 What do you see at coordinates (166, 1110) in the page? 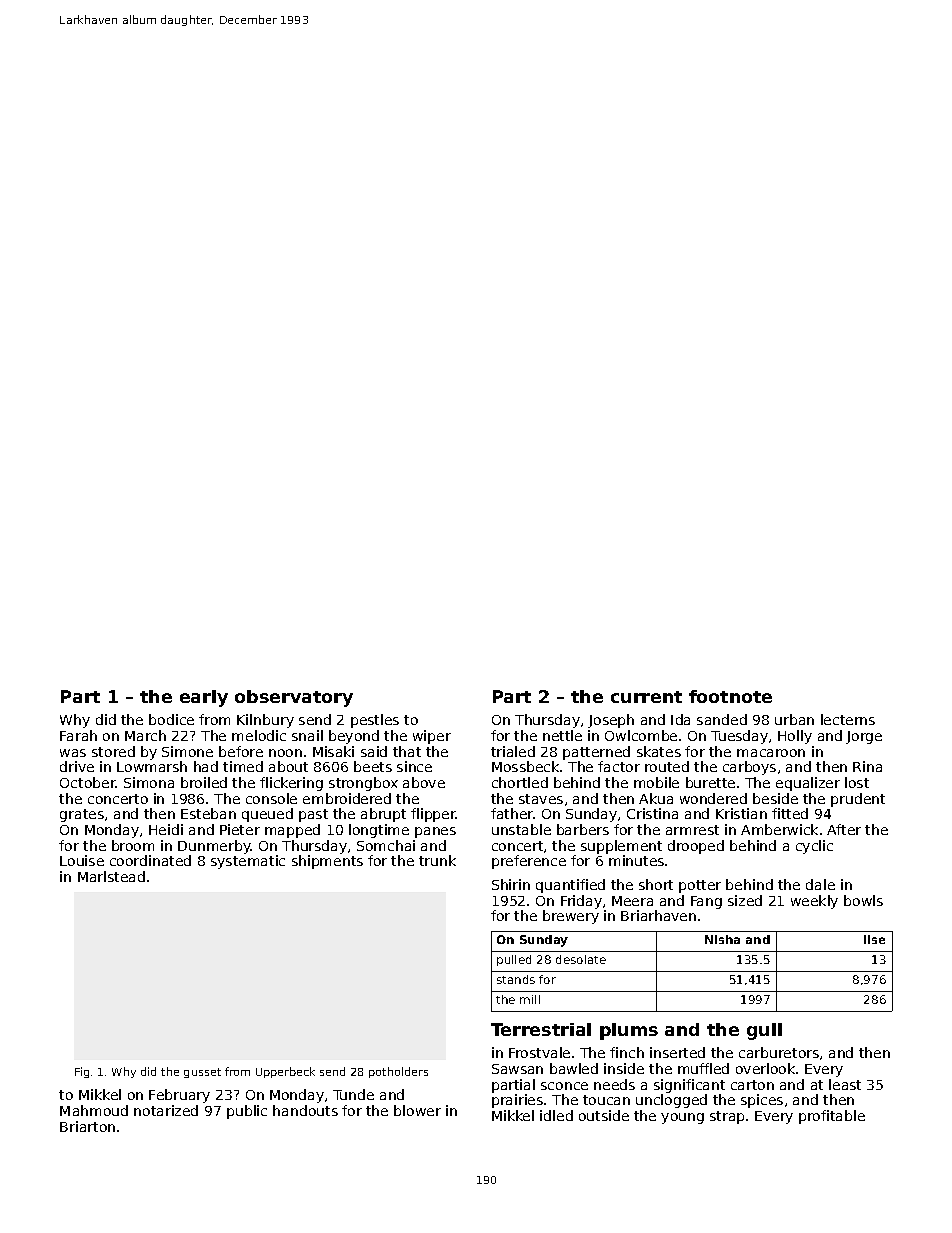
I see `notarized` at bounding box center [166, 1110].
